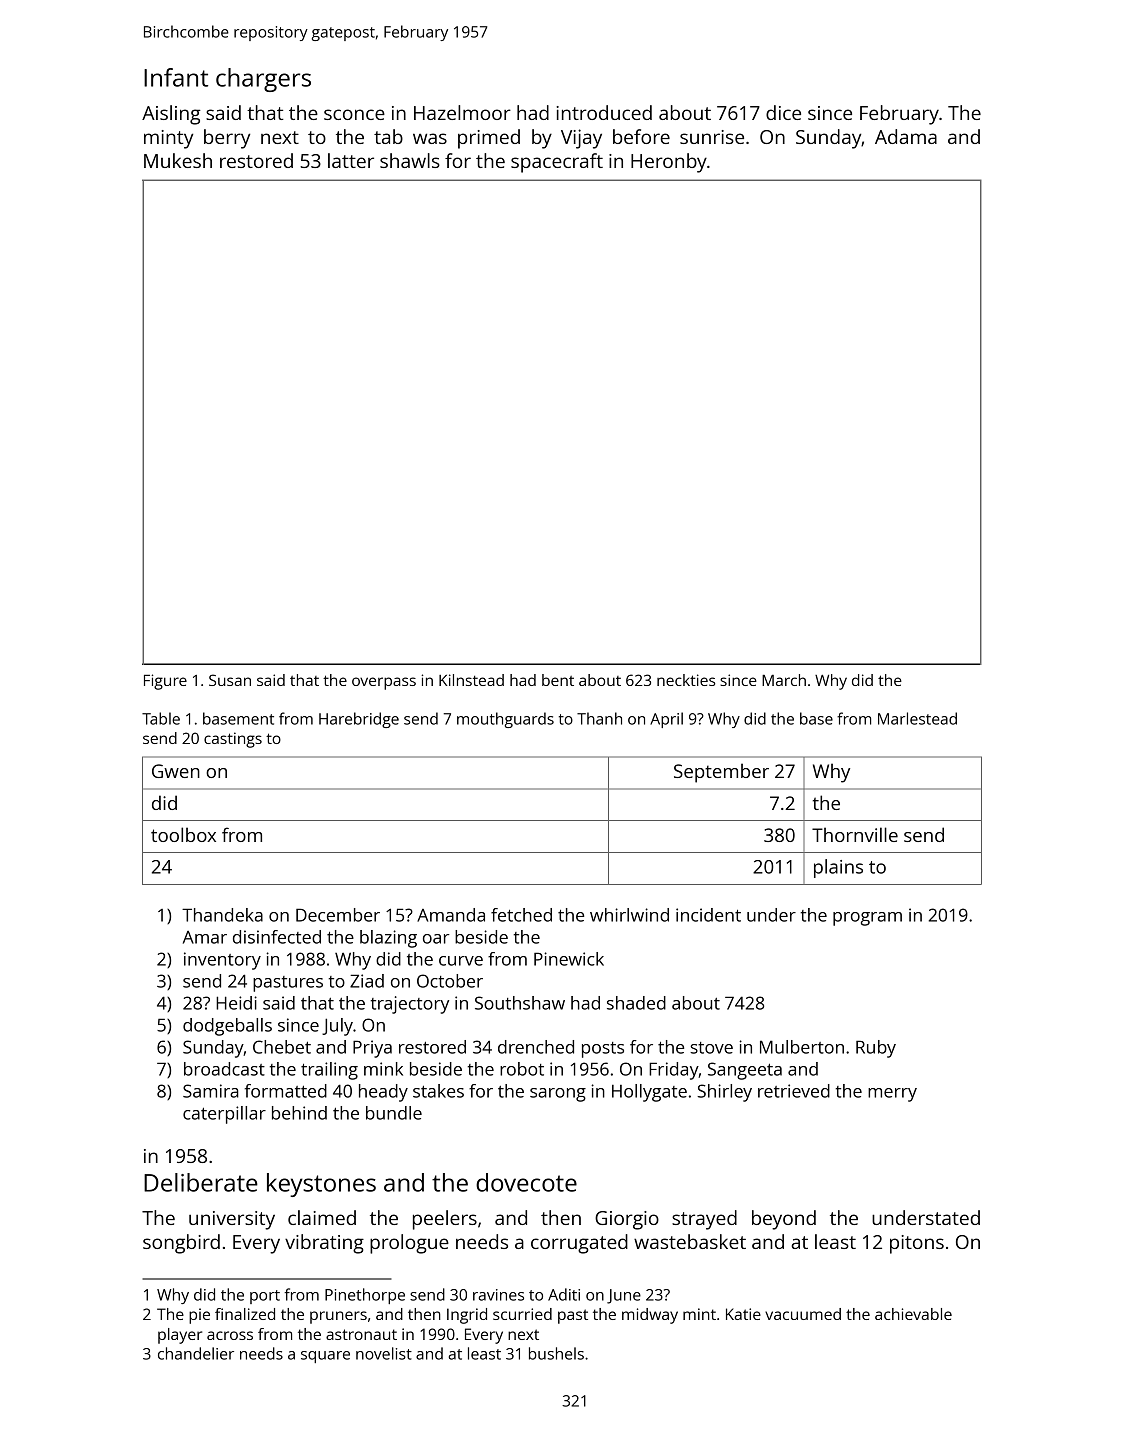  Describe the element at coordinates (906, 136) in the screenshot. I see `Adama` at that location.
